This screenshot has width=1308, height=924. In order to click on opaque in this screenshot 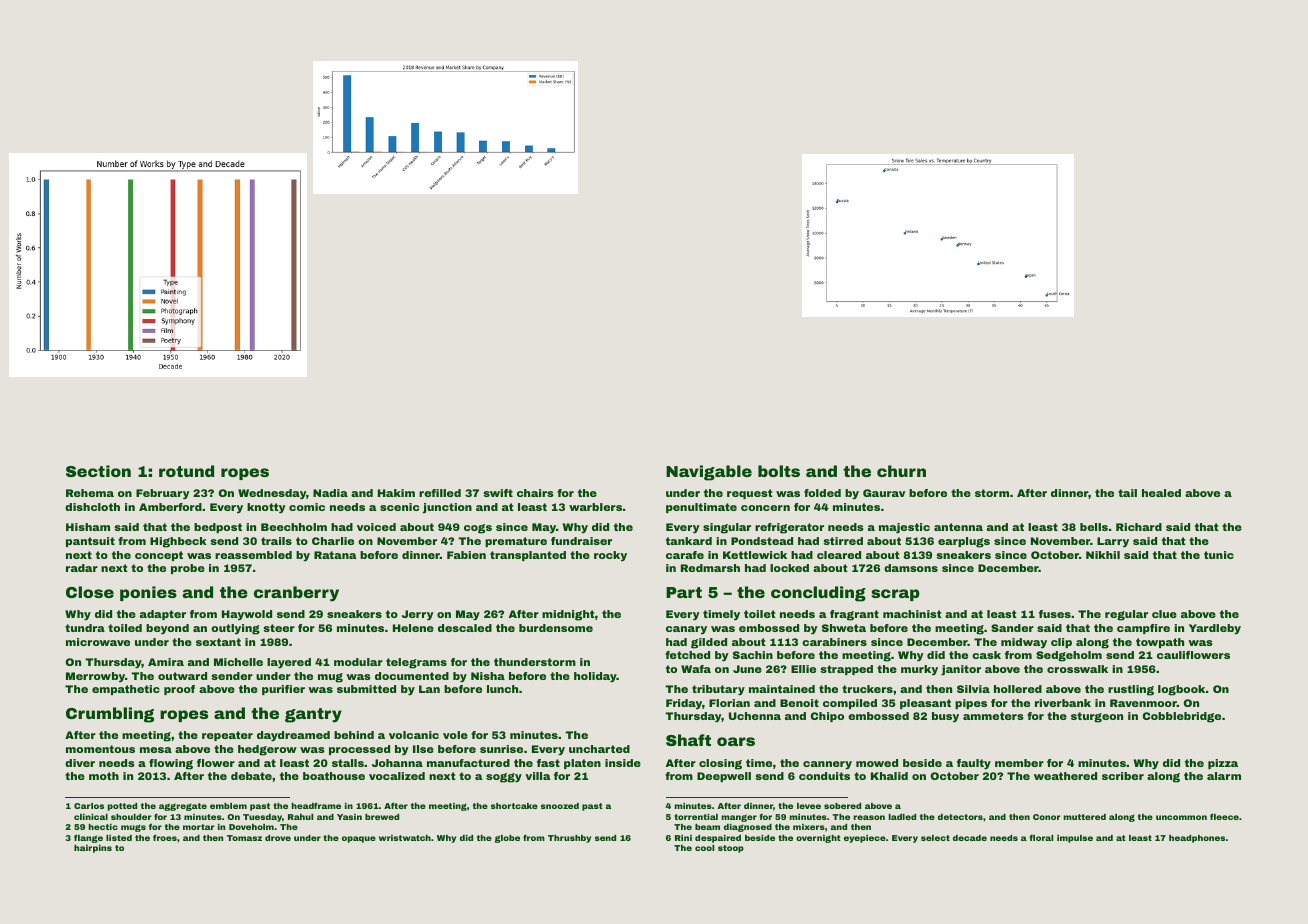, I will do `click(359, 839)`.
